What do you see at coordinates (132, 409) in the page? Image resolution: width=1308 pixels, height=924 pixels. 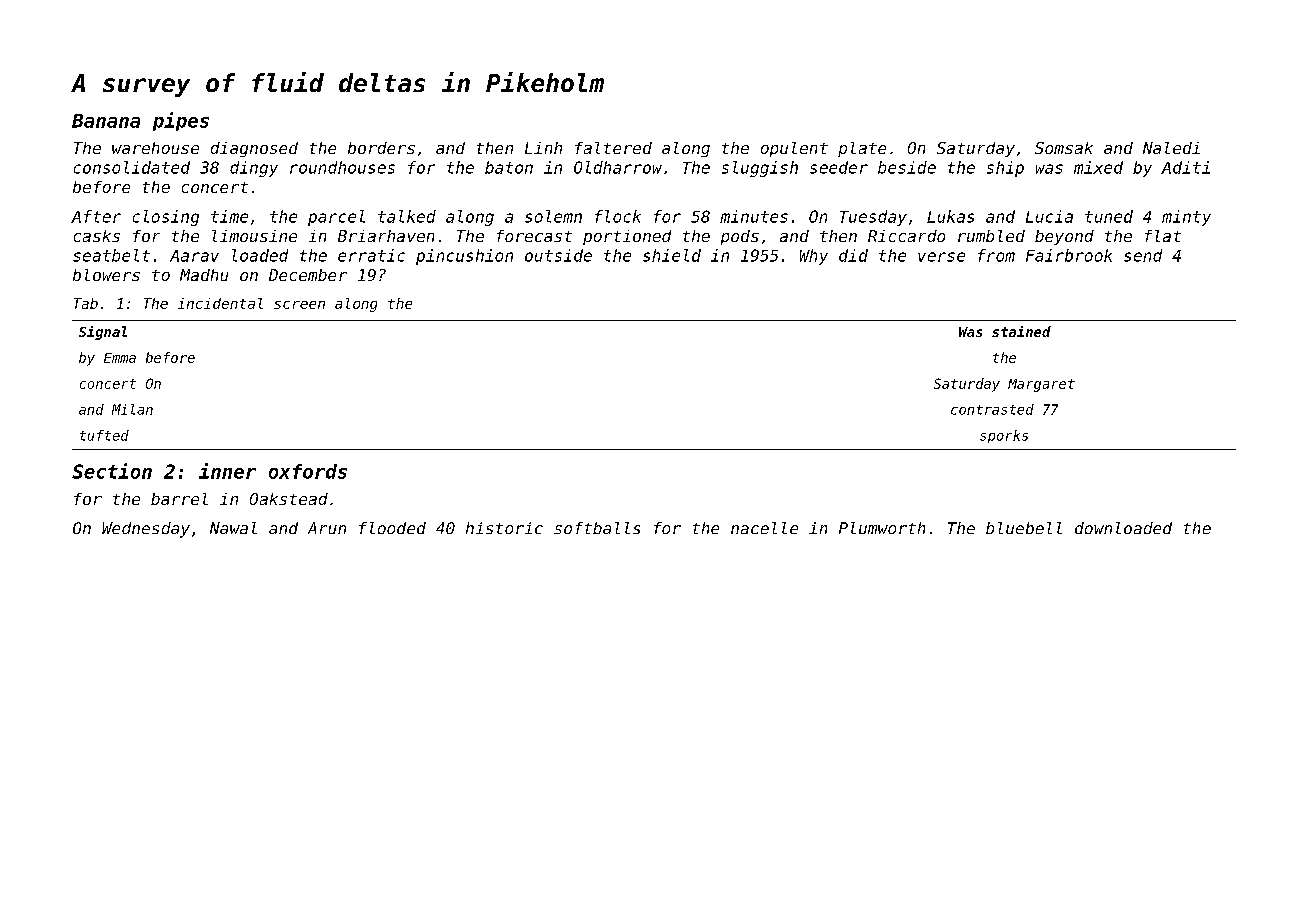 I see `Milan` at bounding box center [132, 409].
